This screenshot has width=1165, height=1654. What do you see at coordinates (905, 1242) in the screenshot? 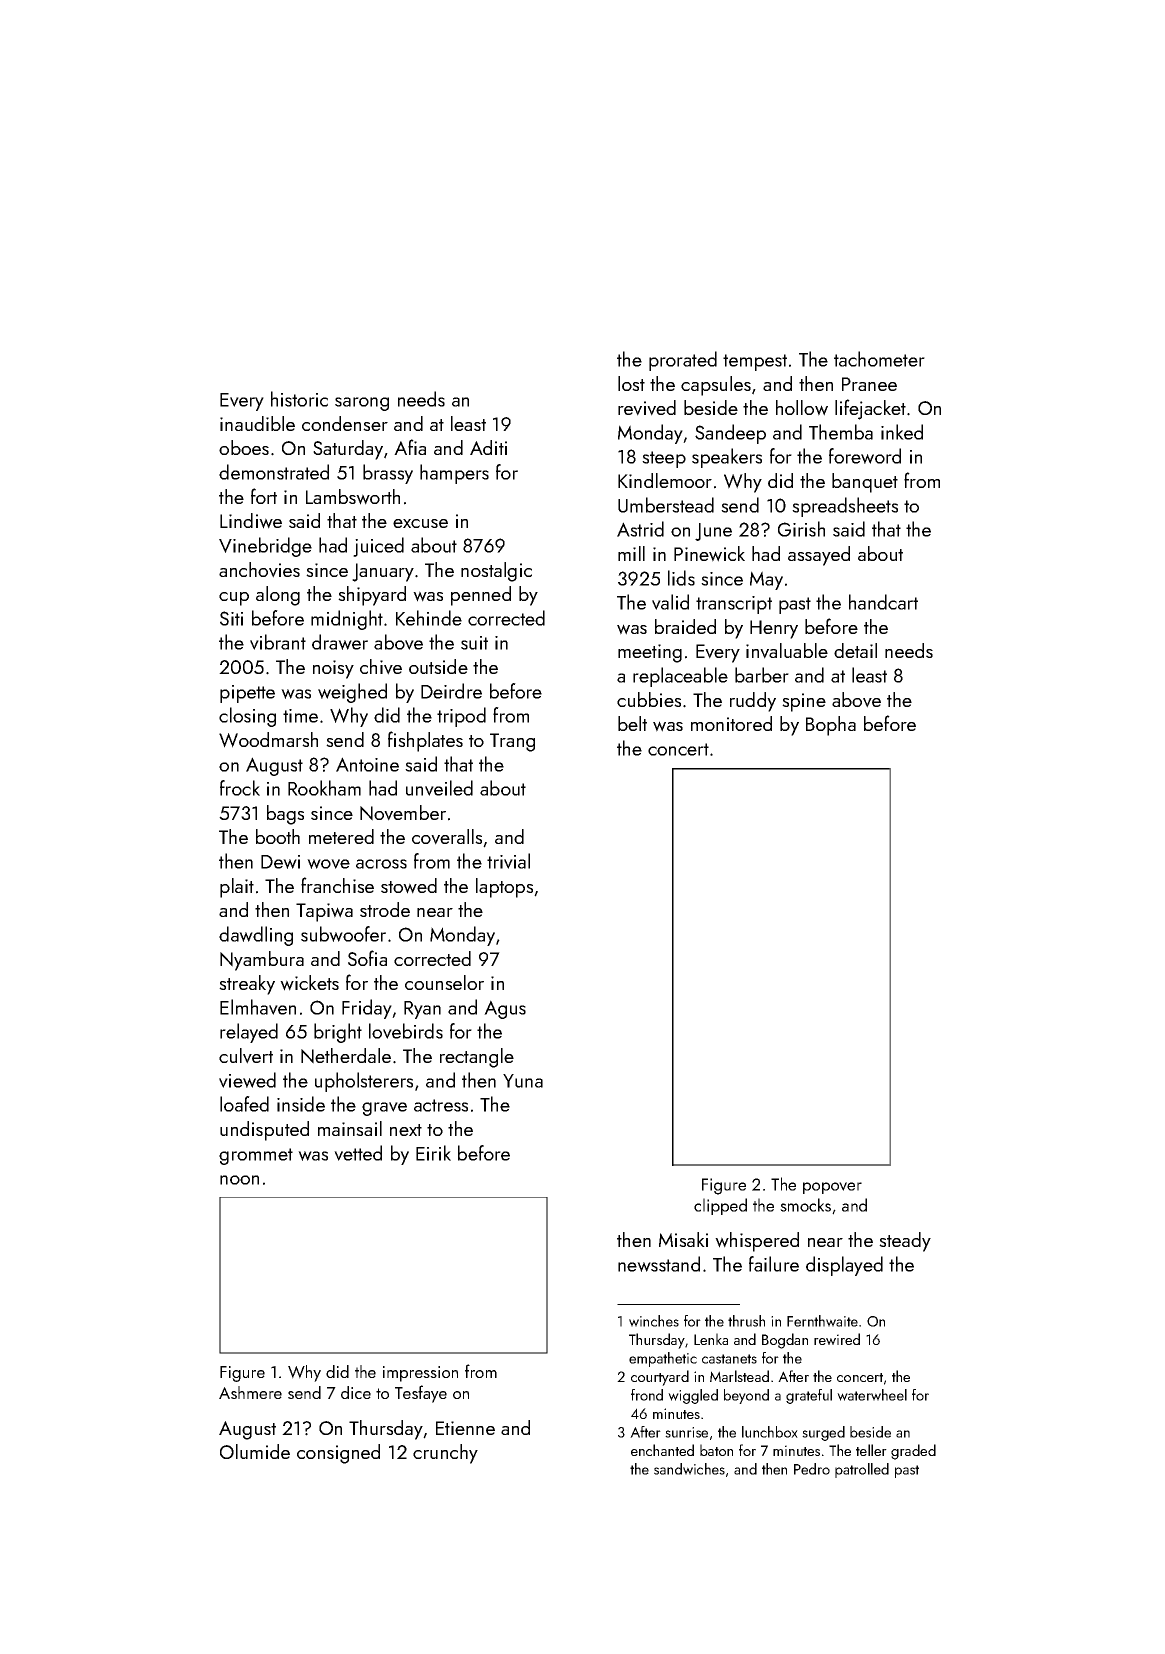
I see `steady` at bounding box center [905, 1242].
